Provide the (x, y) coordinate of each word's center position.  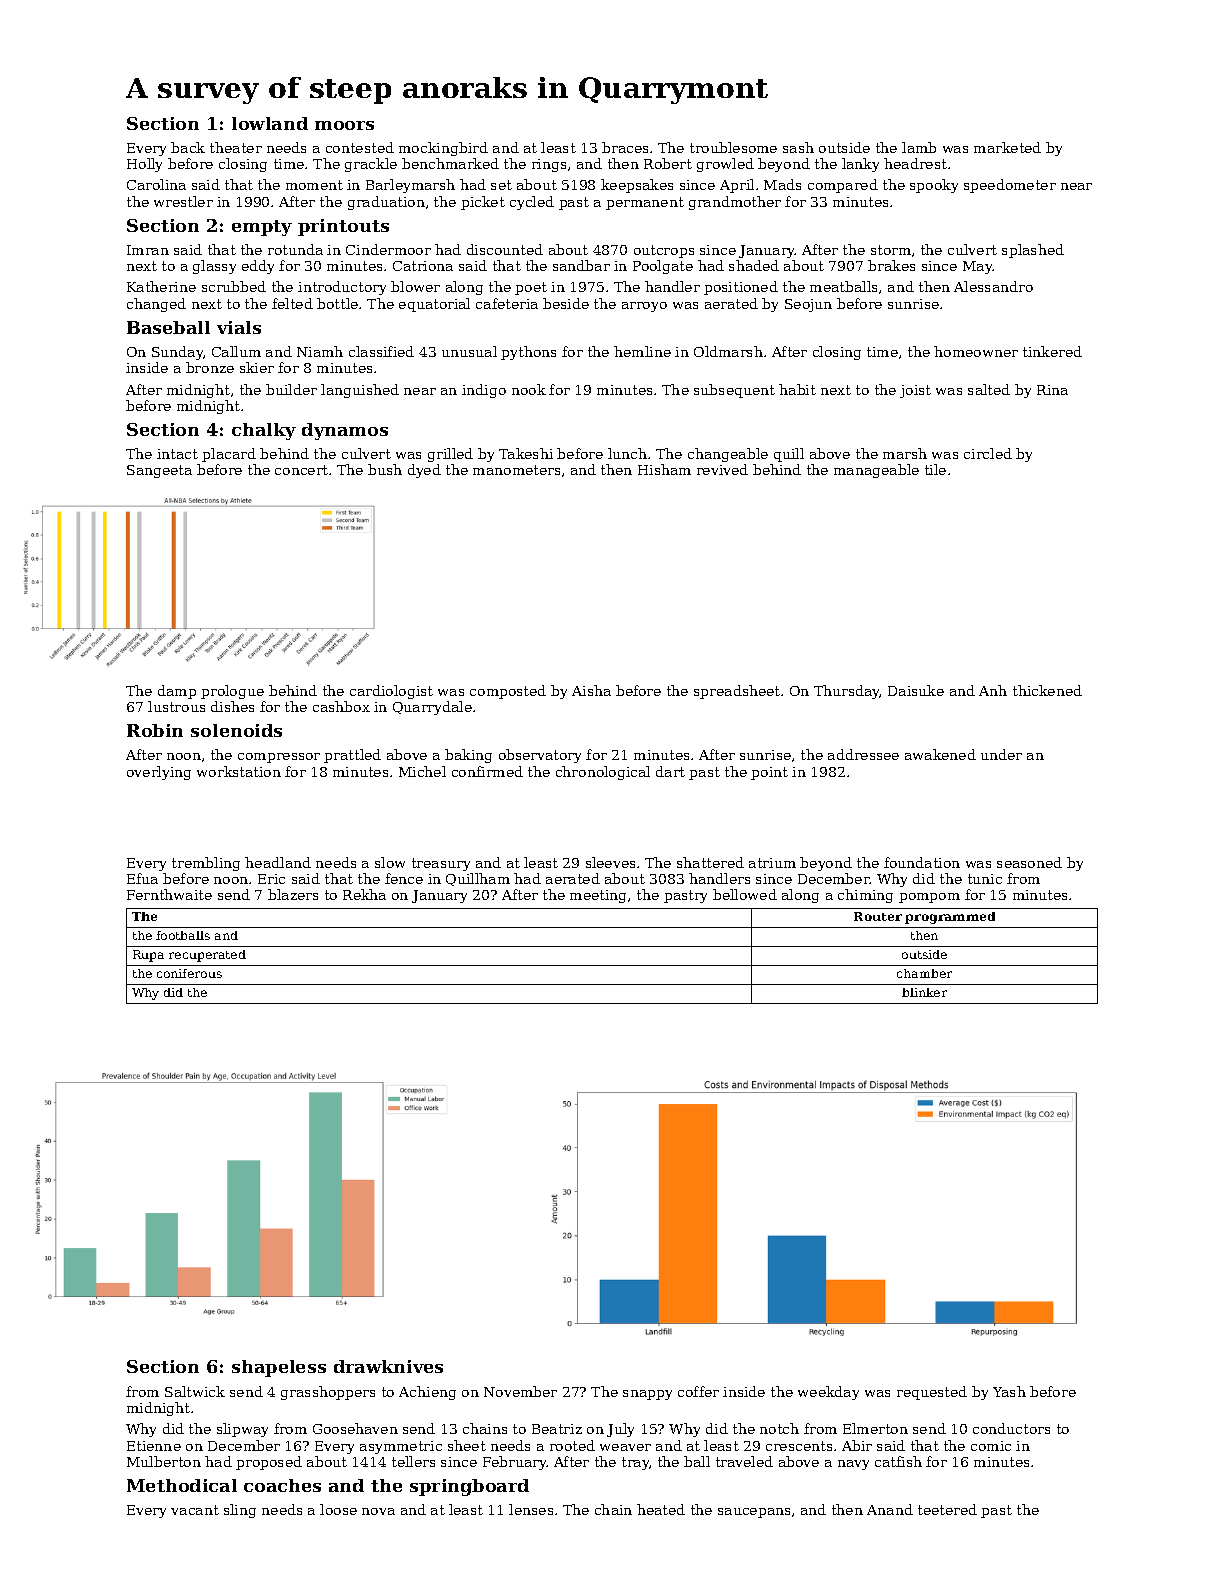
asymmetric (401, 1447)
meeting (598, 896)
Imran (148, 250)
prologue (232, 692)
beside (566, 303)
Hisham (664, 469)
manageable (876, 471)
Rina (1052, 390)
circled (988, 453)
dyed (424, 471)
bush (385, 469)
